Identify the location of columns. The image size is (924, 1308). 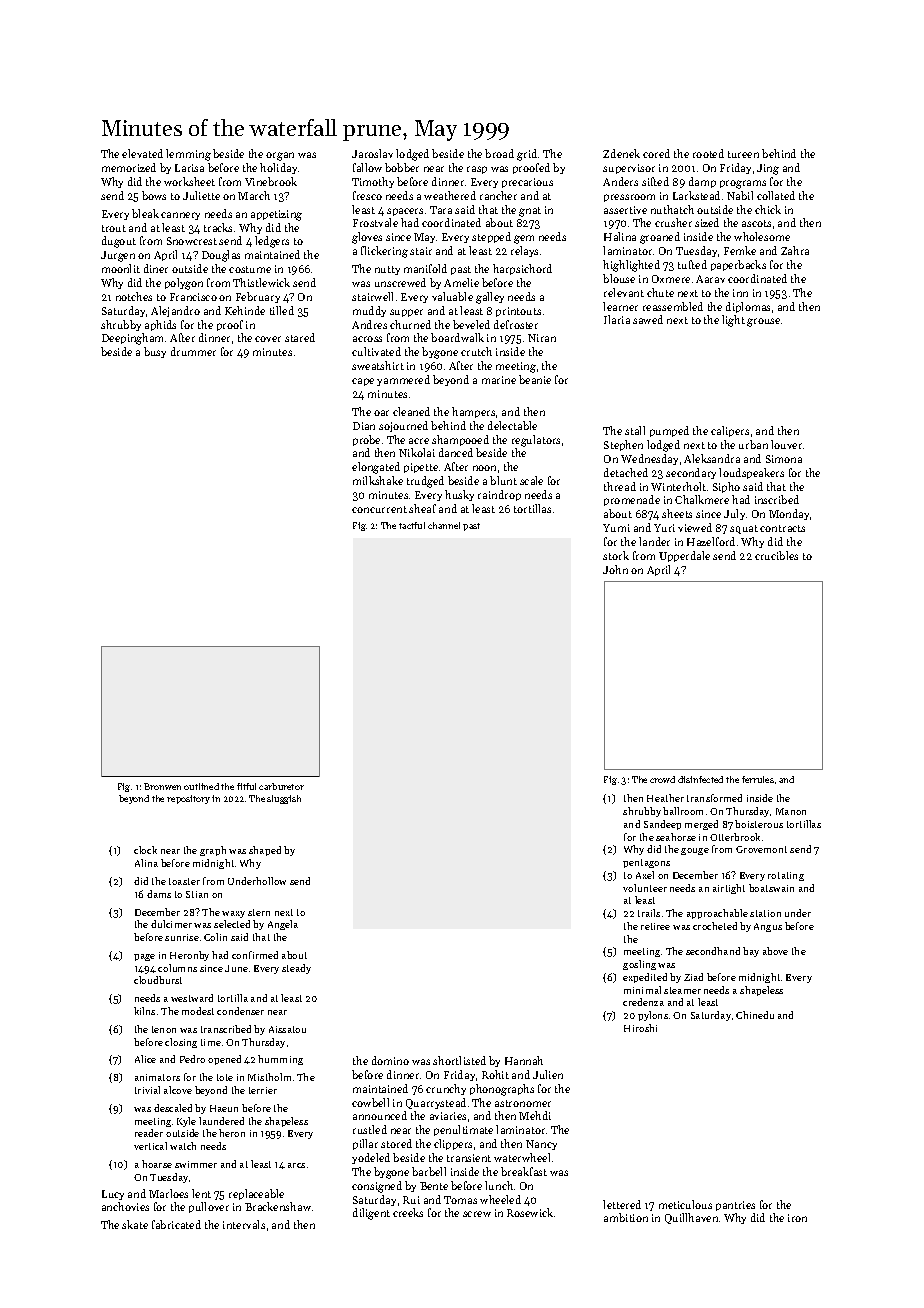
(177, 968).
